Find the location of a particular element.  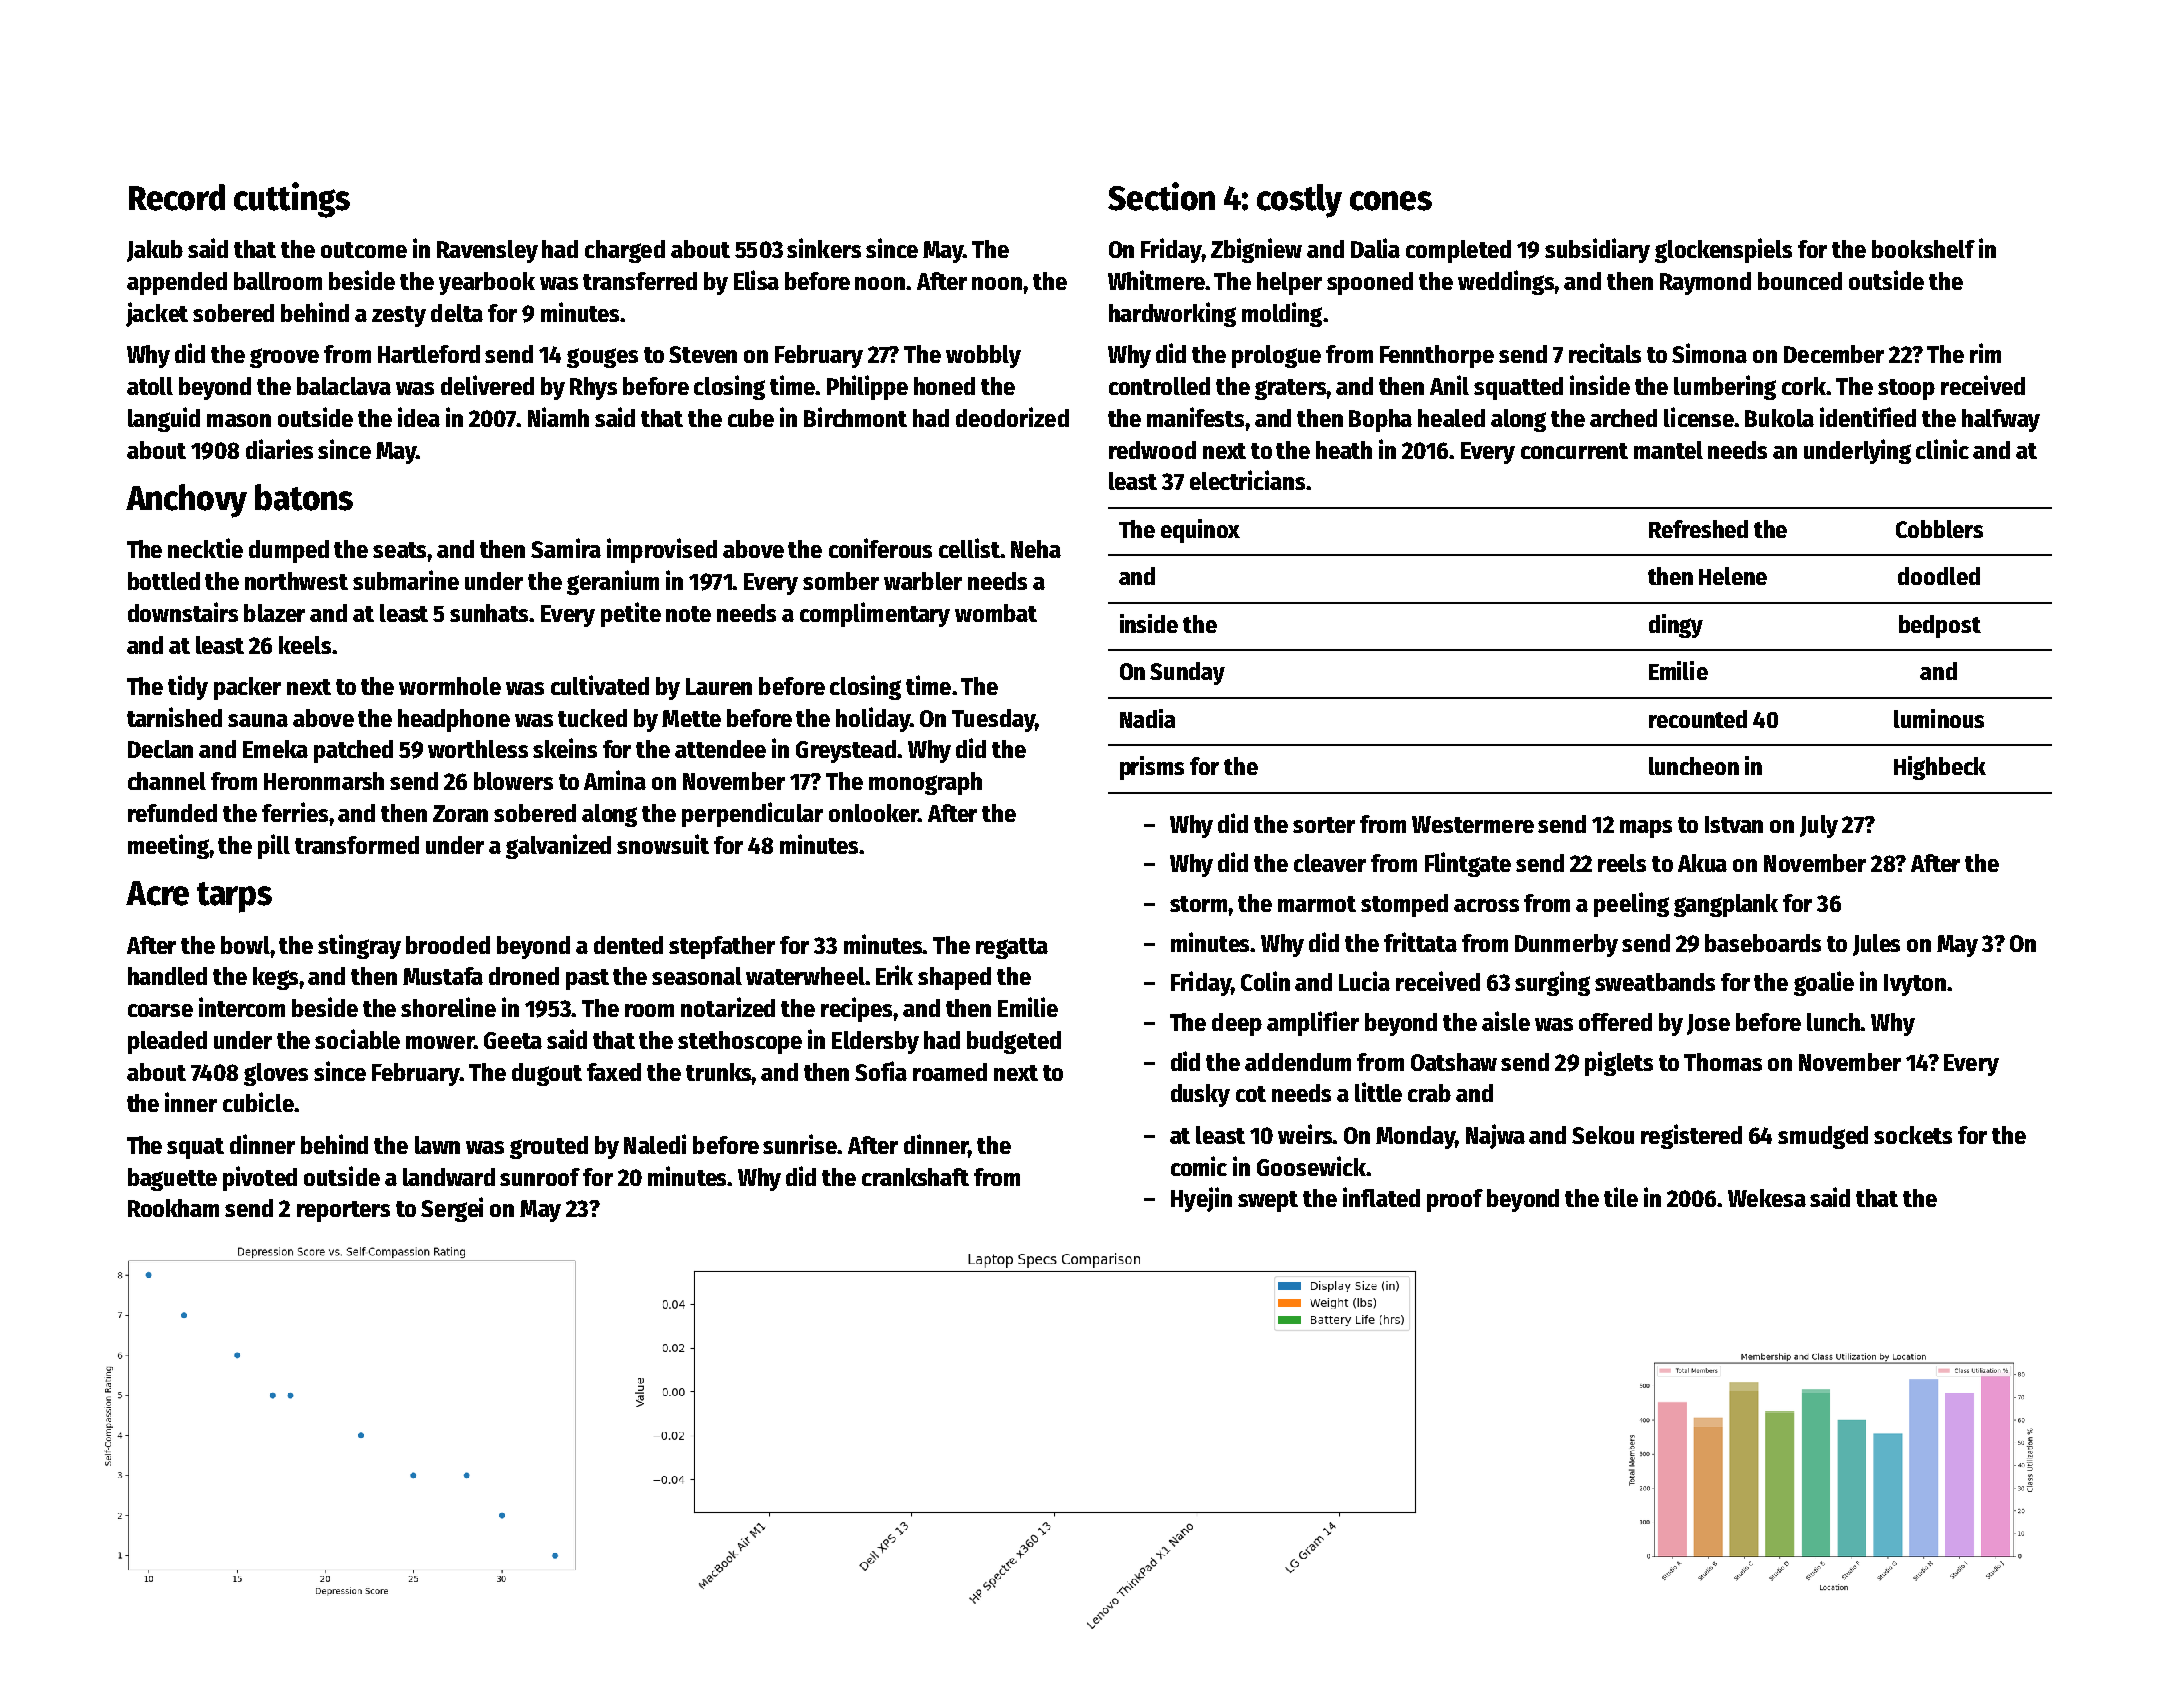

frittata is located at coordinates (1420, 942).
